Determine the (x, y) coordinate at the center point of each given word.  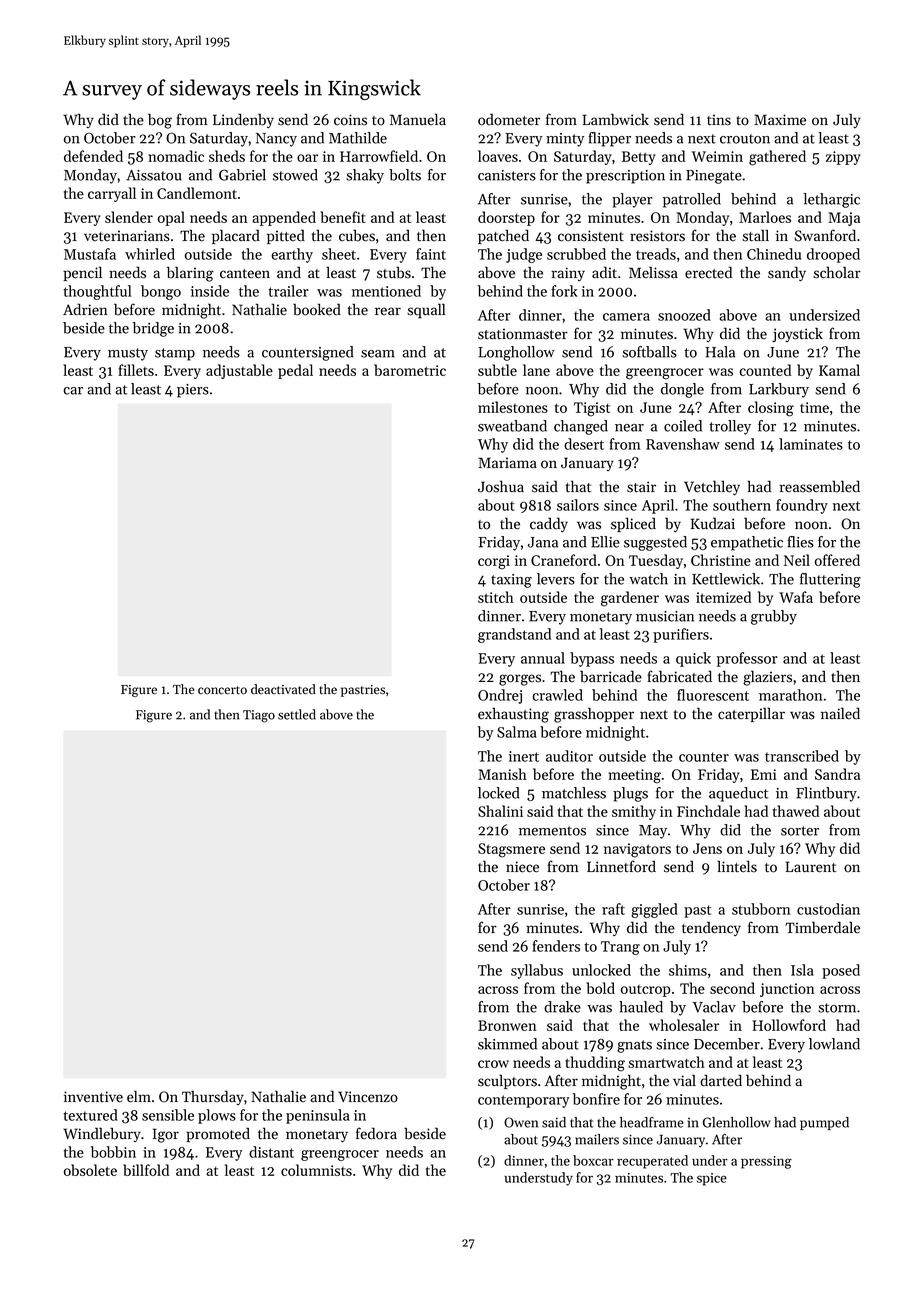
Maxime (780, 120)
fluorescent (713, 695)
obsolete (90, 1170)
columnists (316, 1170)
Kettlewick (726, 579)
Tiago (259, 716)
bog (160, 121)
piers (193, 391)
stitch (496, 597)
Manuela (418, 119)
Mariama (507, 462)
